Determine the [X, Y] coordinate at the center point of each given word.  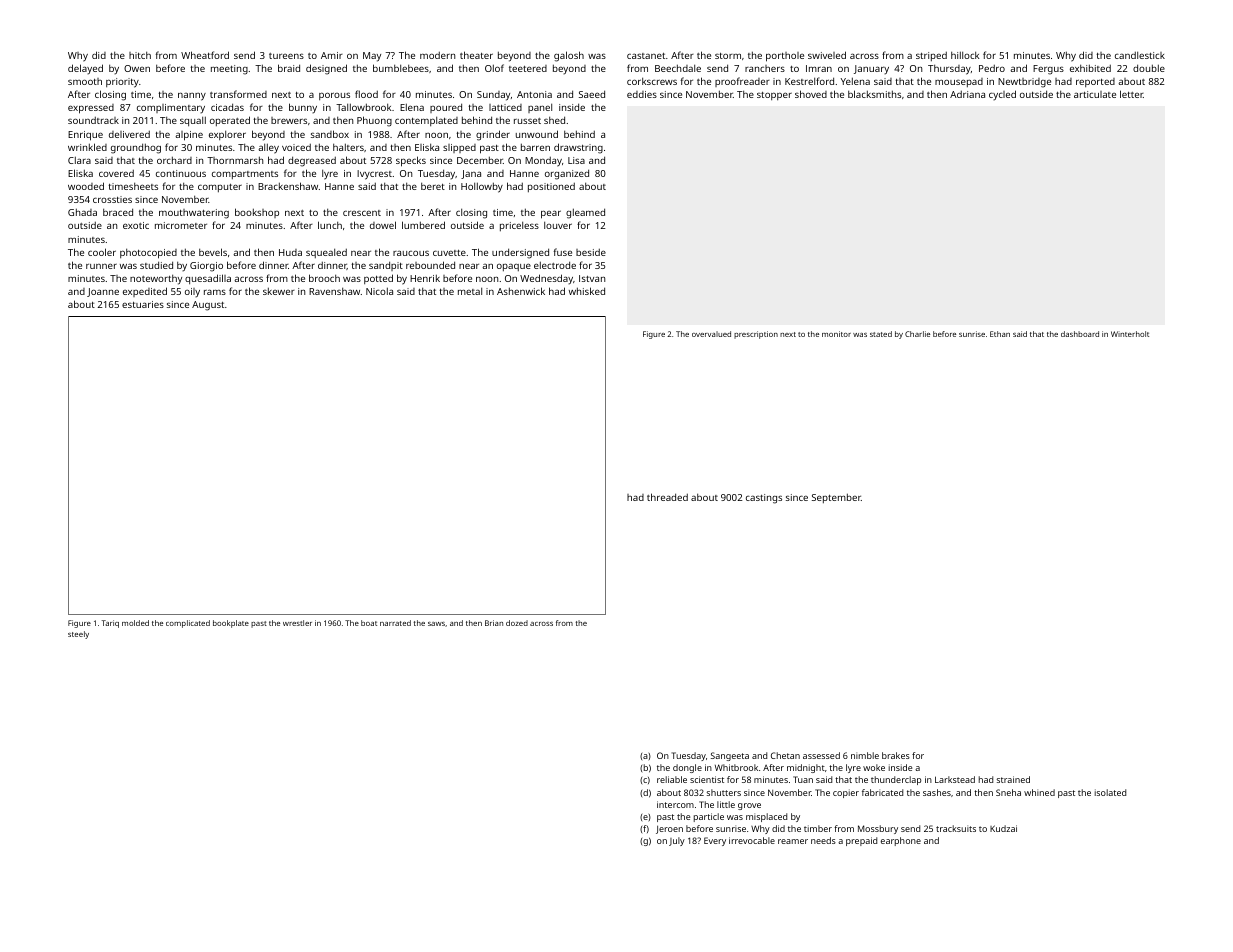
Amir [332, 55]
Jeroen [669, 829]
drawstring [578, 148]
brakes [896, 755]
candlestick [1140, 55]
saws [436, 624]
